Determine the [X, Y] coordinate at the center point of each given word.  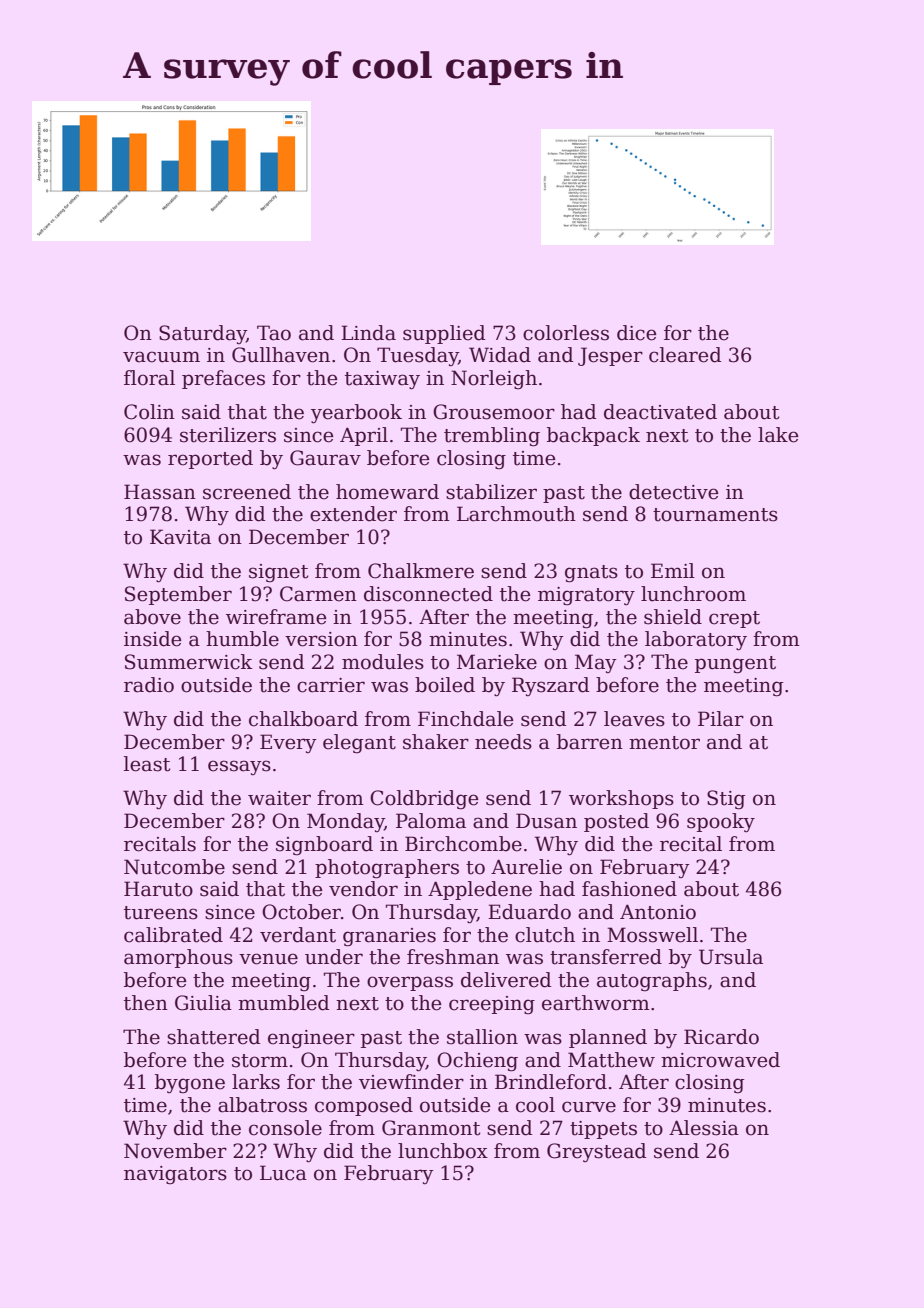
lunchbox [443, 1151]
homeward [387, 492]
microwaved [720, 1060]
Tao [274, 333]
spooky [721, 822]
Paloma [431, 821]
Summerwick [189, 662]
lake [778, 435]
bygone [190, 1084]
